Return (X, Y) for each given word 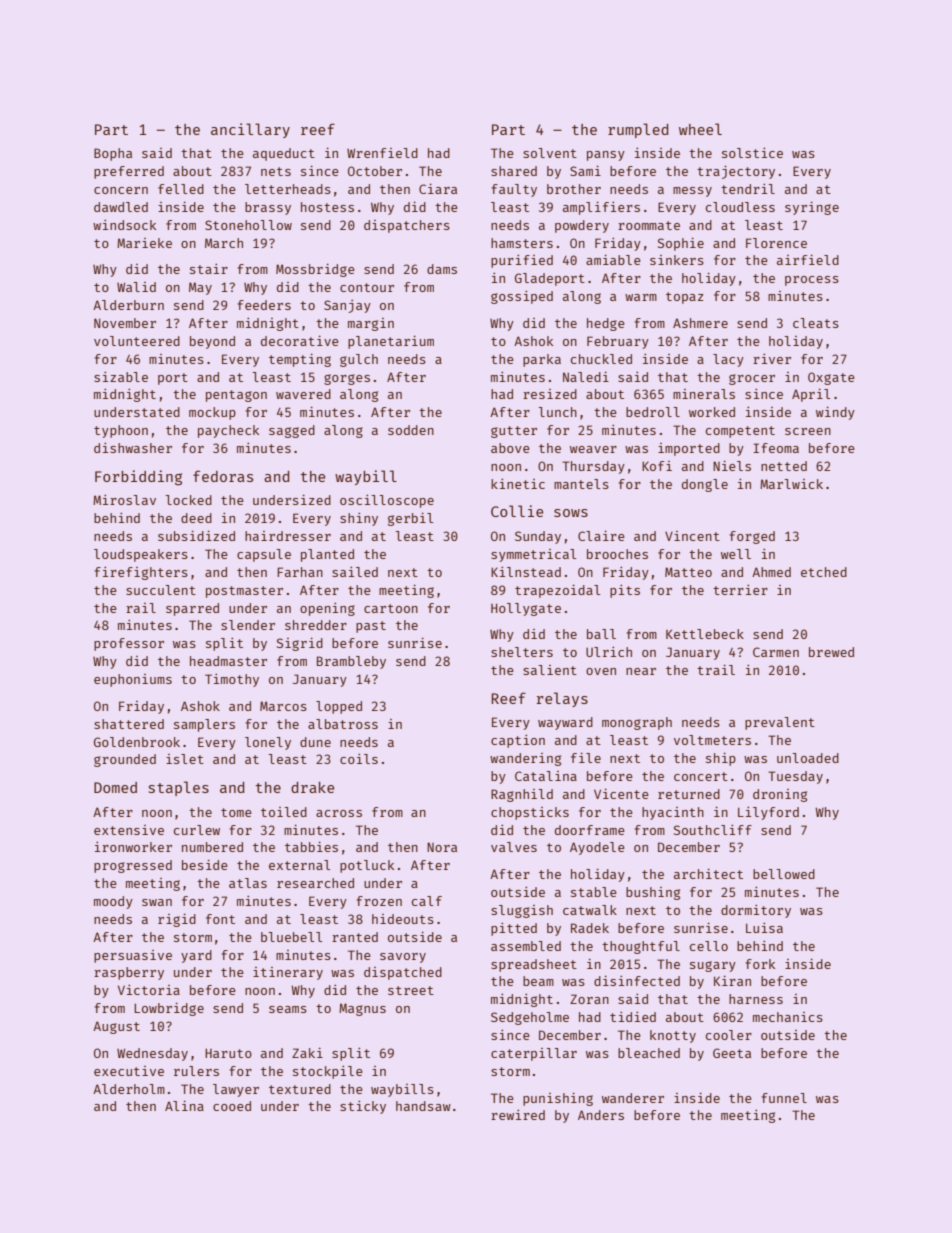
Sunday (538, 537)
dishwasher (133, 448)
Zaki (307, 1052)
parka (542, 360)
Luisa (764, 928)
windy (835, 413)
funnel (784, 1098)
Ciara (438, 188)
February (618, 342)
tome (236, 812)
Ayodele (597, 848)
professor (129, 644)
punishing (558, 1099)
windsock (124, 225)
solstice (752, 153)
